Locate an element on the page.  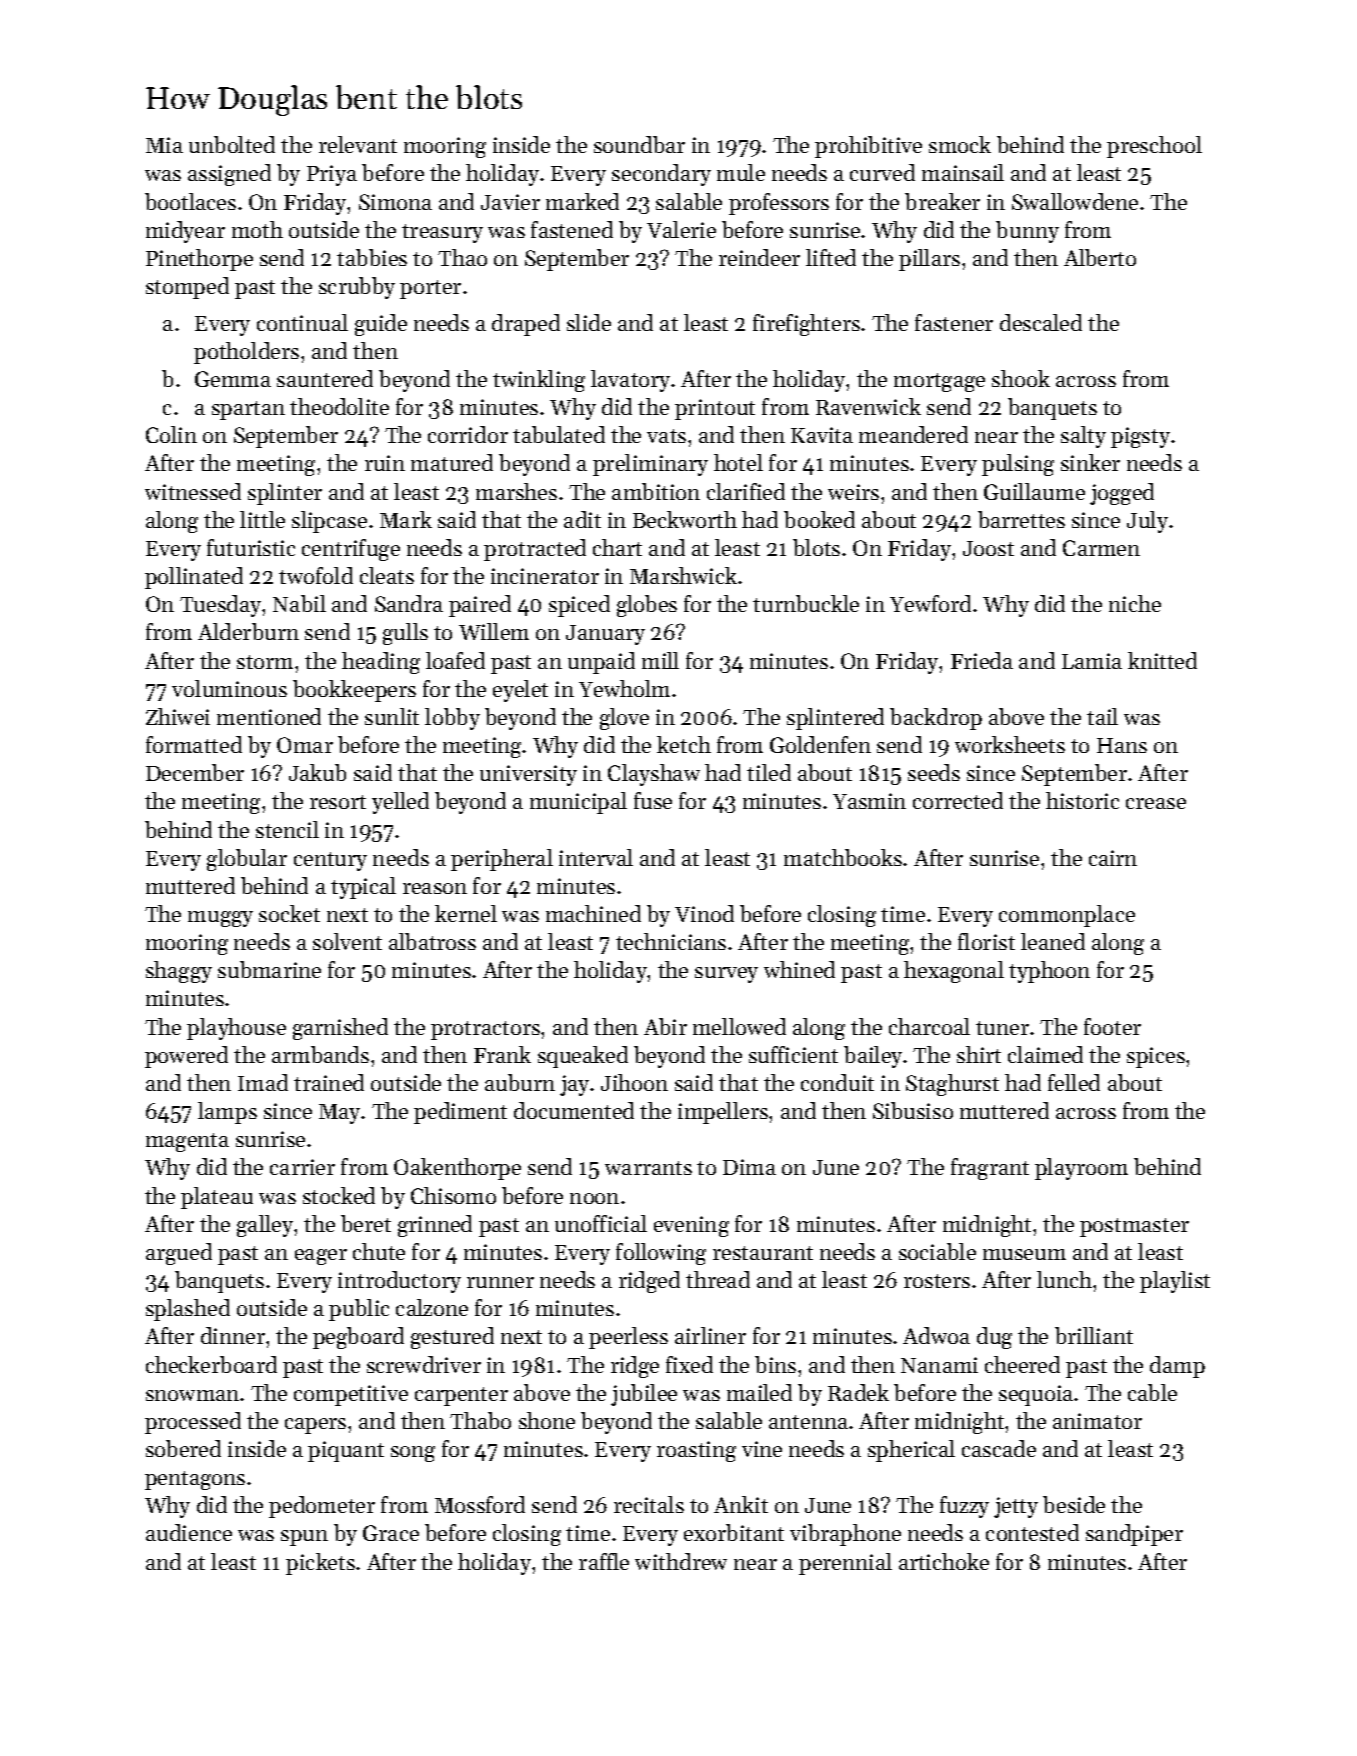
preschool is located at coordinates (1154, 147).
